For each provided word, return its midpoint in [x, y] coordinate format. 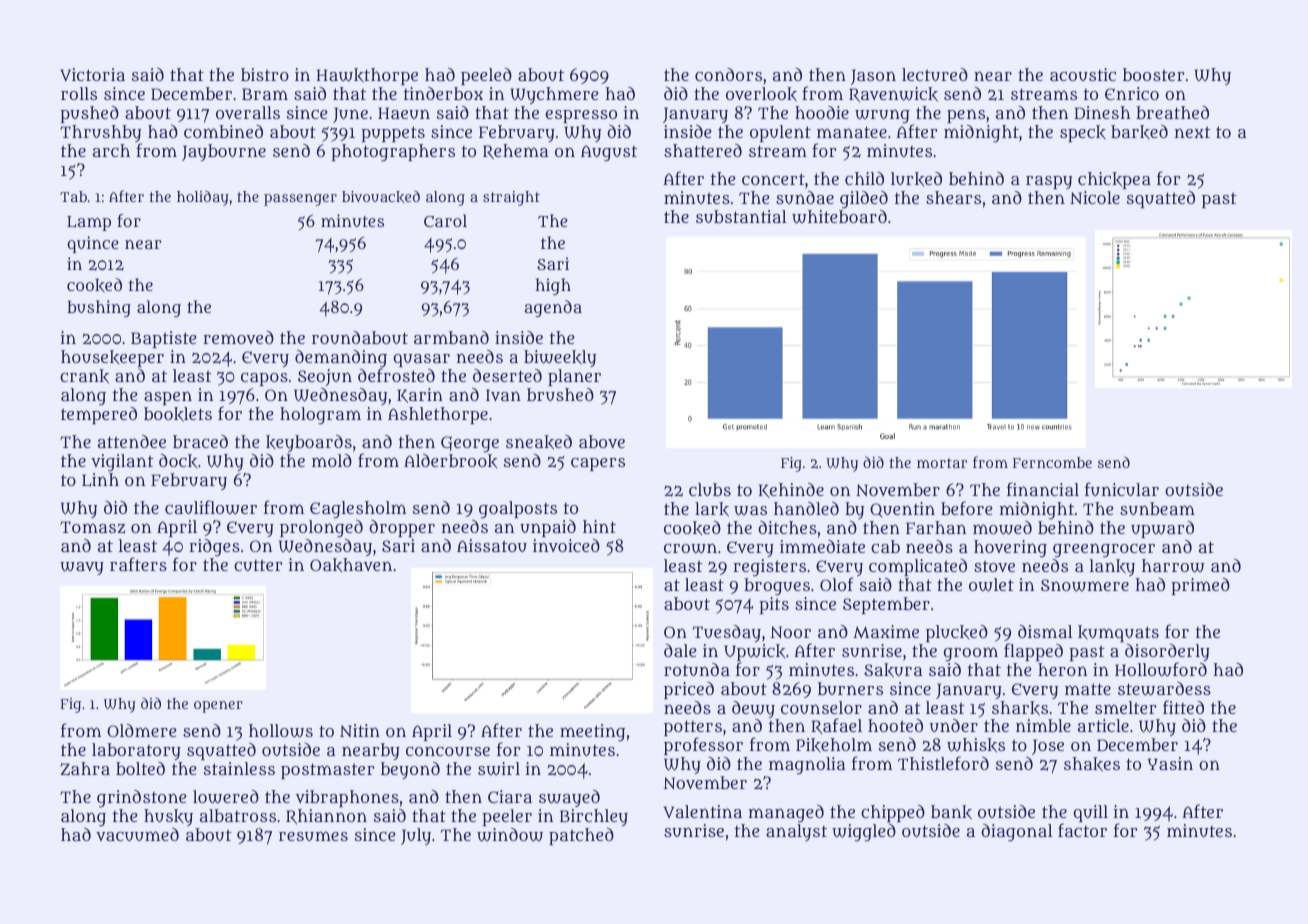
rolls [79, 93]
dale [680, 650]
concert [773, 179]
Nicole [1095, 197]
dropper [402, 528]
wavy [82, 568]
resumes [313, 836]
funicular [1122, 489]
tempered [99, 415]
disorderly [1167, 652]
